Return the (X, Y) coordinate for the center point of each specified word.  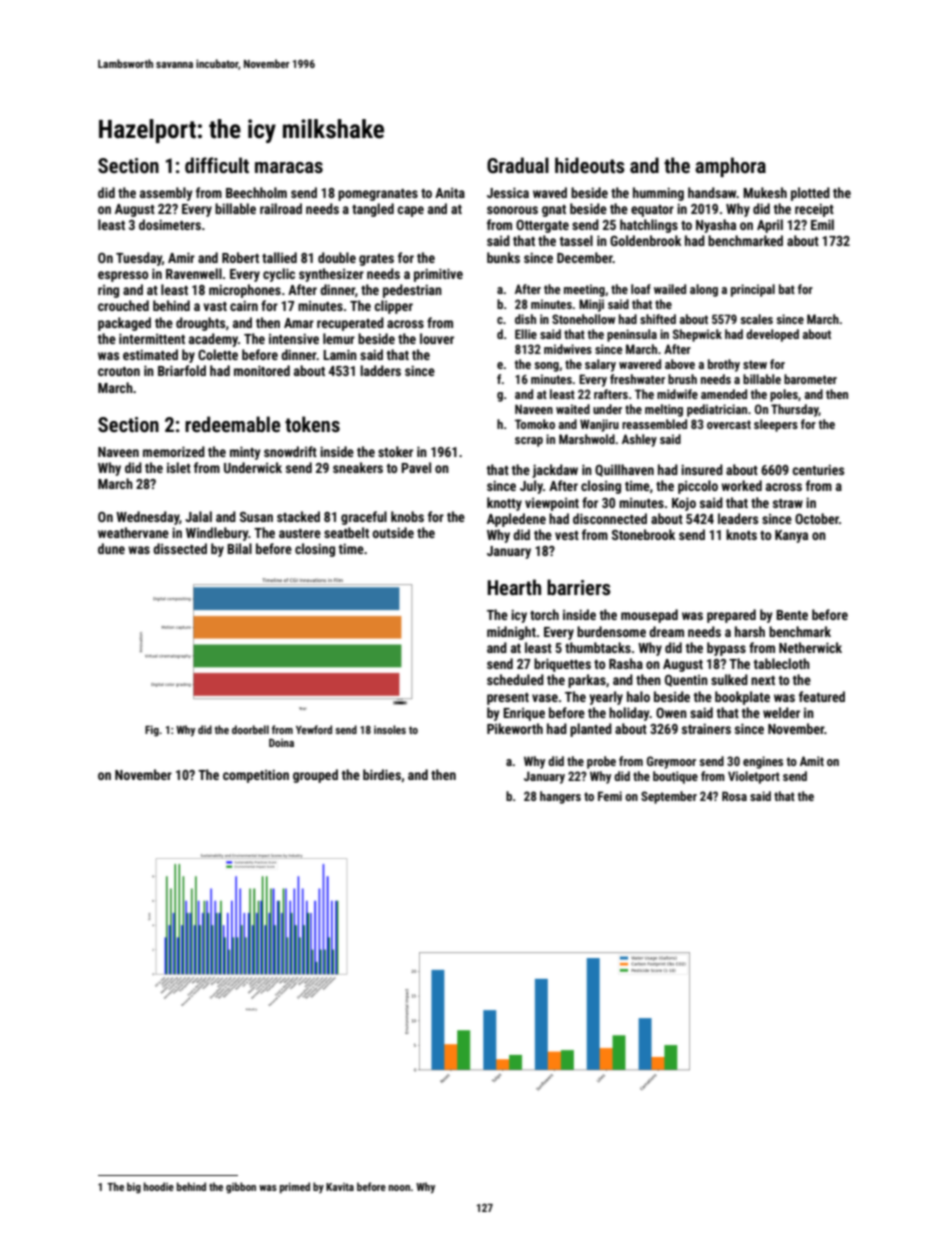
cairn (244, 305)
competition (256, 776)
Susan (256, 517)
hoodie (159, 1186)
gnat (554, 211)
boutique (675, 777)
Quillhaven (624, 470)
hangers (560, 797)
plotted (810, 194)
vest (567, 535)
